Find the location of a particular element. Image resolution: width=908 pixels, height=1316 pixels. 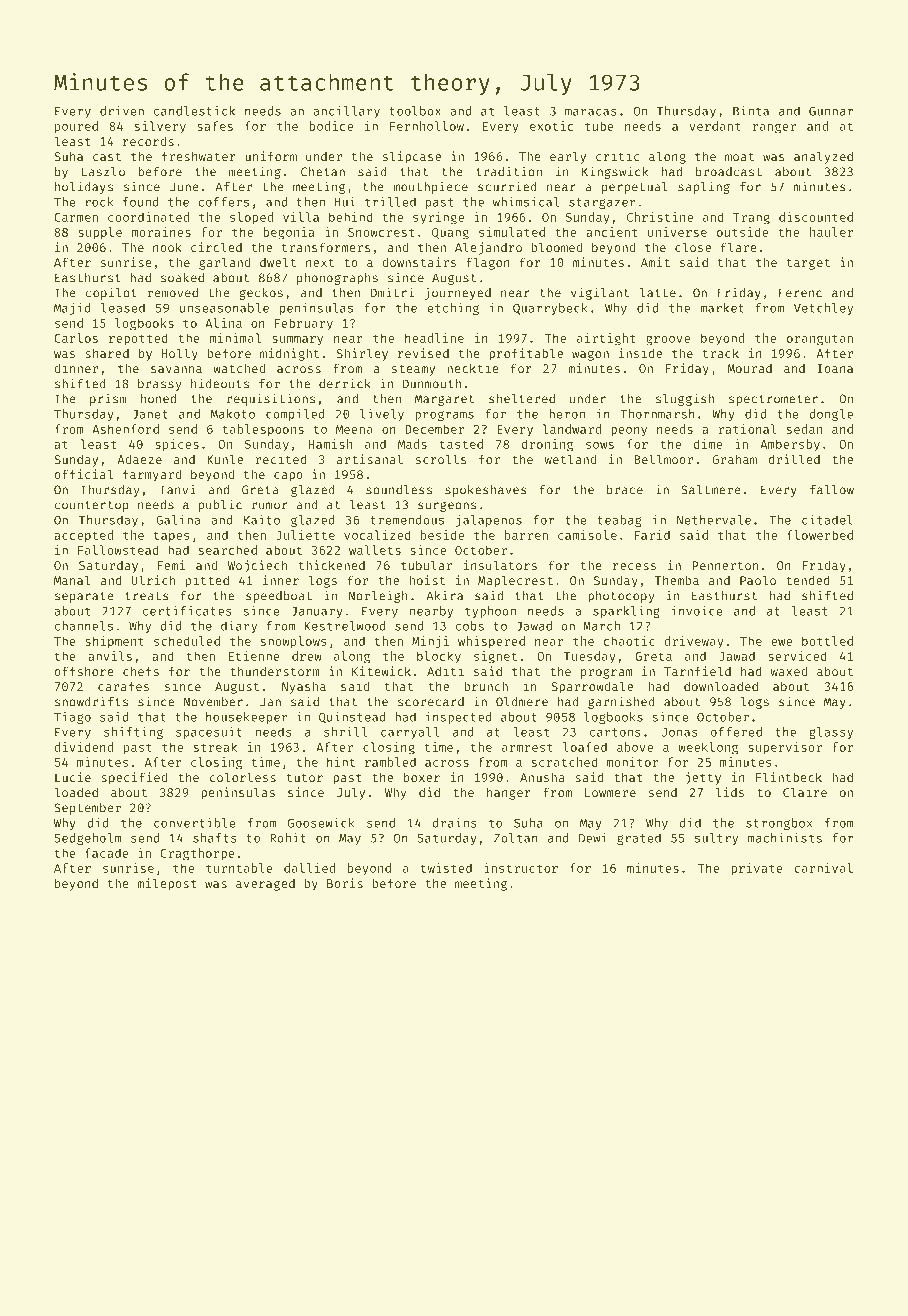

tended is located at coordinates (808, 580).
